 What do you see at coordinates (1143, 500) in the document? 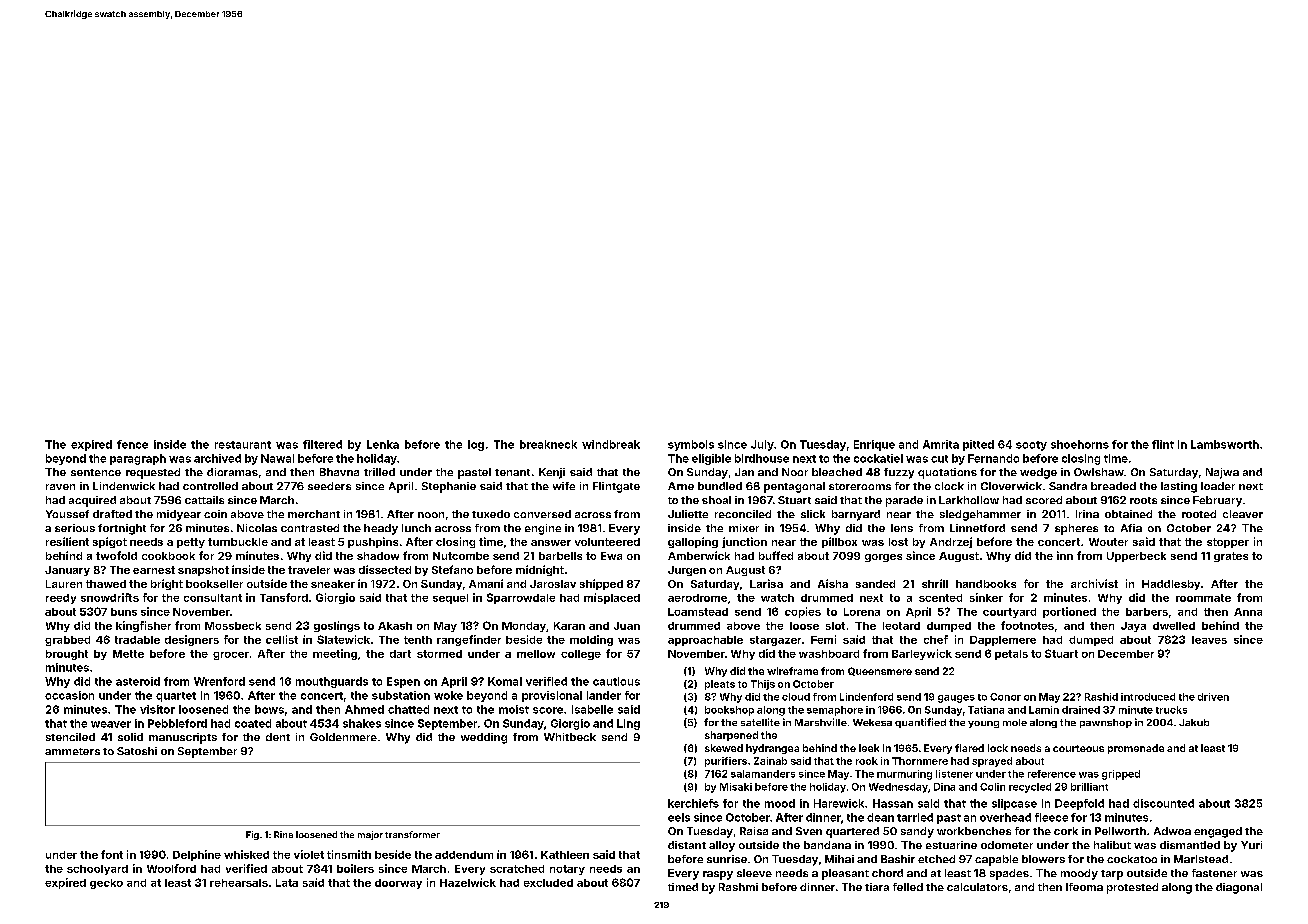
I see `roots` at bounding box center [1143, 500].
